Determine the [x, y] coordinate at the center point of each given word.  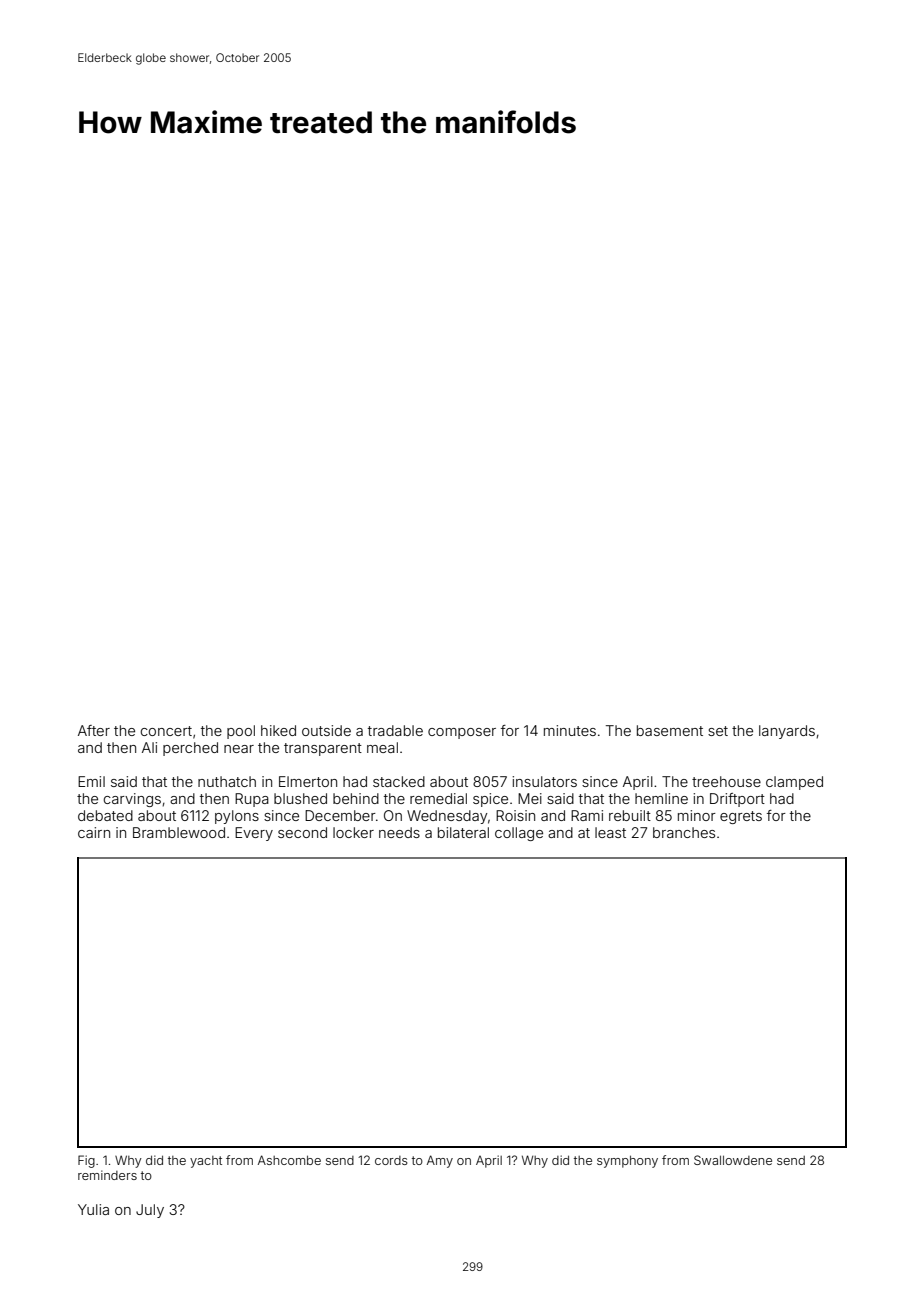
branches [684, 832]
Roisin [515, 815]
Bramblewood [179, 832]
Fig [86, 1161]
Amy [440, 1161]
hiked [278, 730]
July [150, 1211]
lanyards [787, 732]
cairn [94, 832]
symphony [627, 1161]
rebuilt [630, 815]
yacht [206, 1162]
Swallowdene [733, 1160]
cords [391, 1160]
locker [353, 832]
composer [462, 733]
